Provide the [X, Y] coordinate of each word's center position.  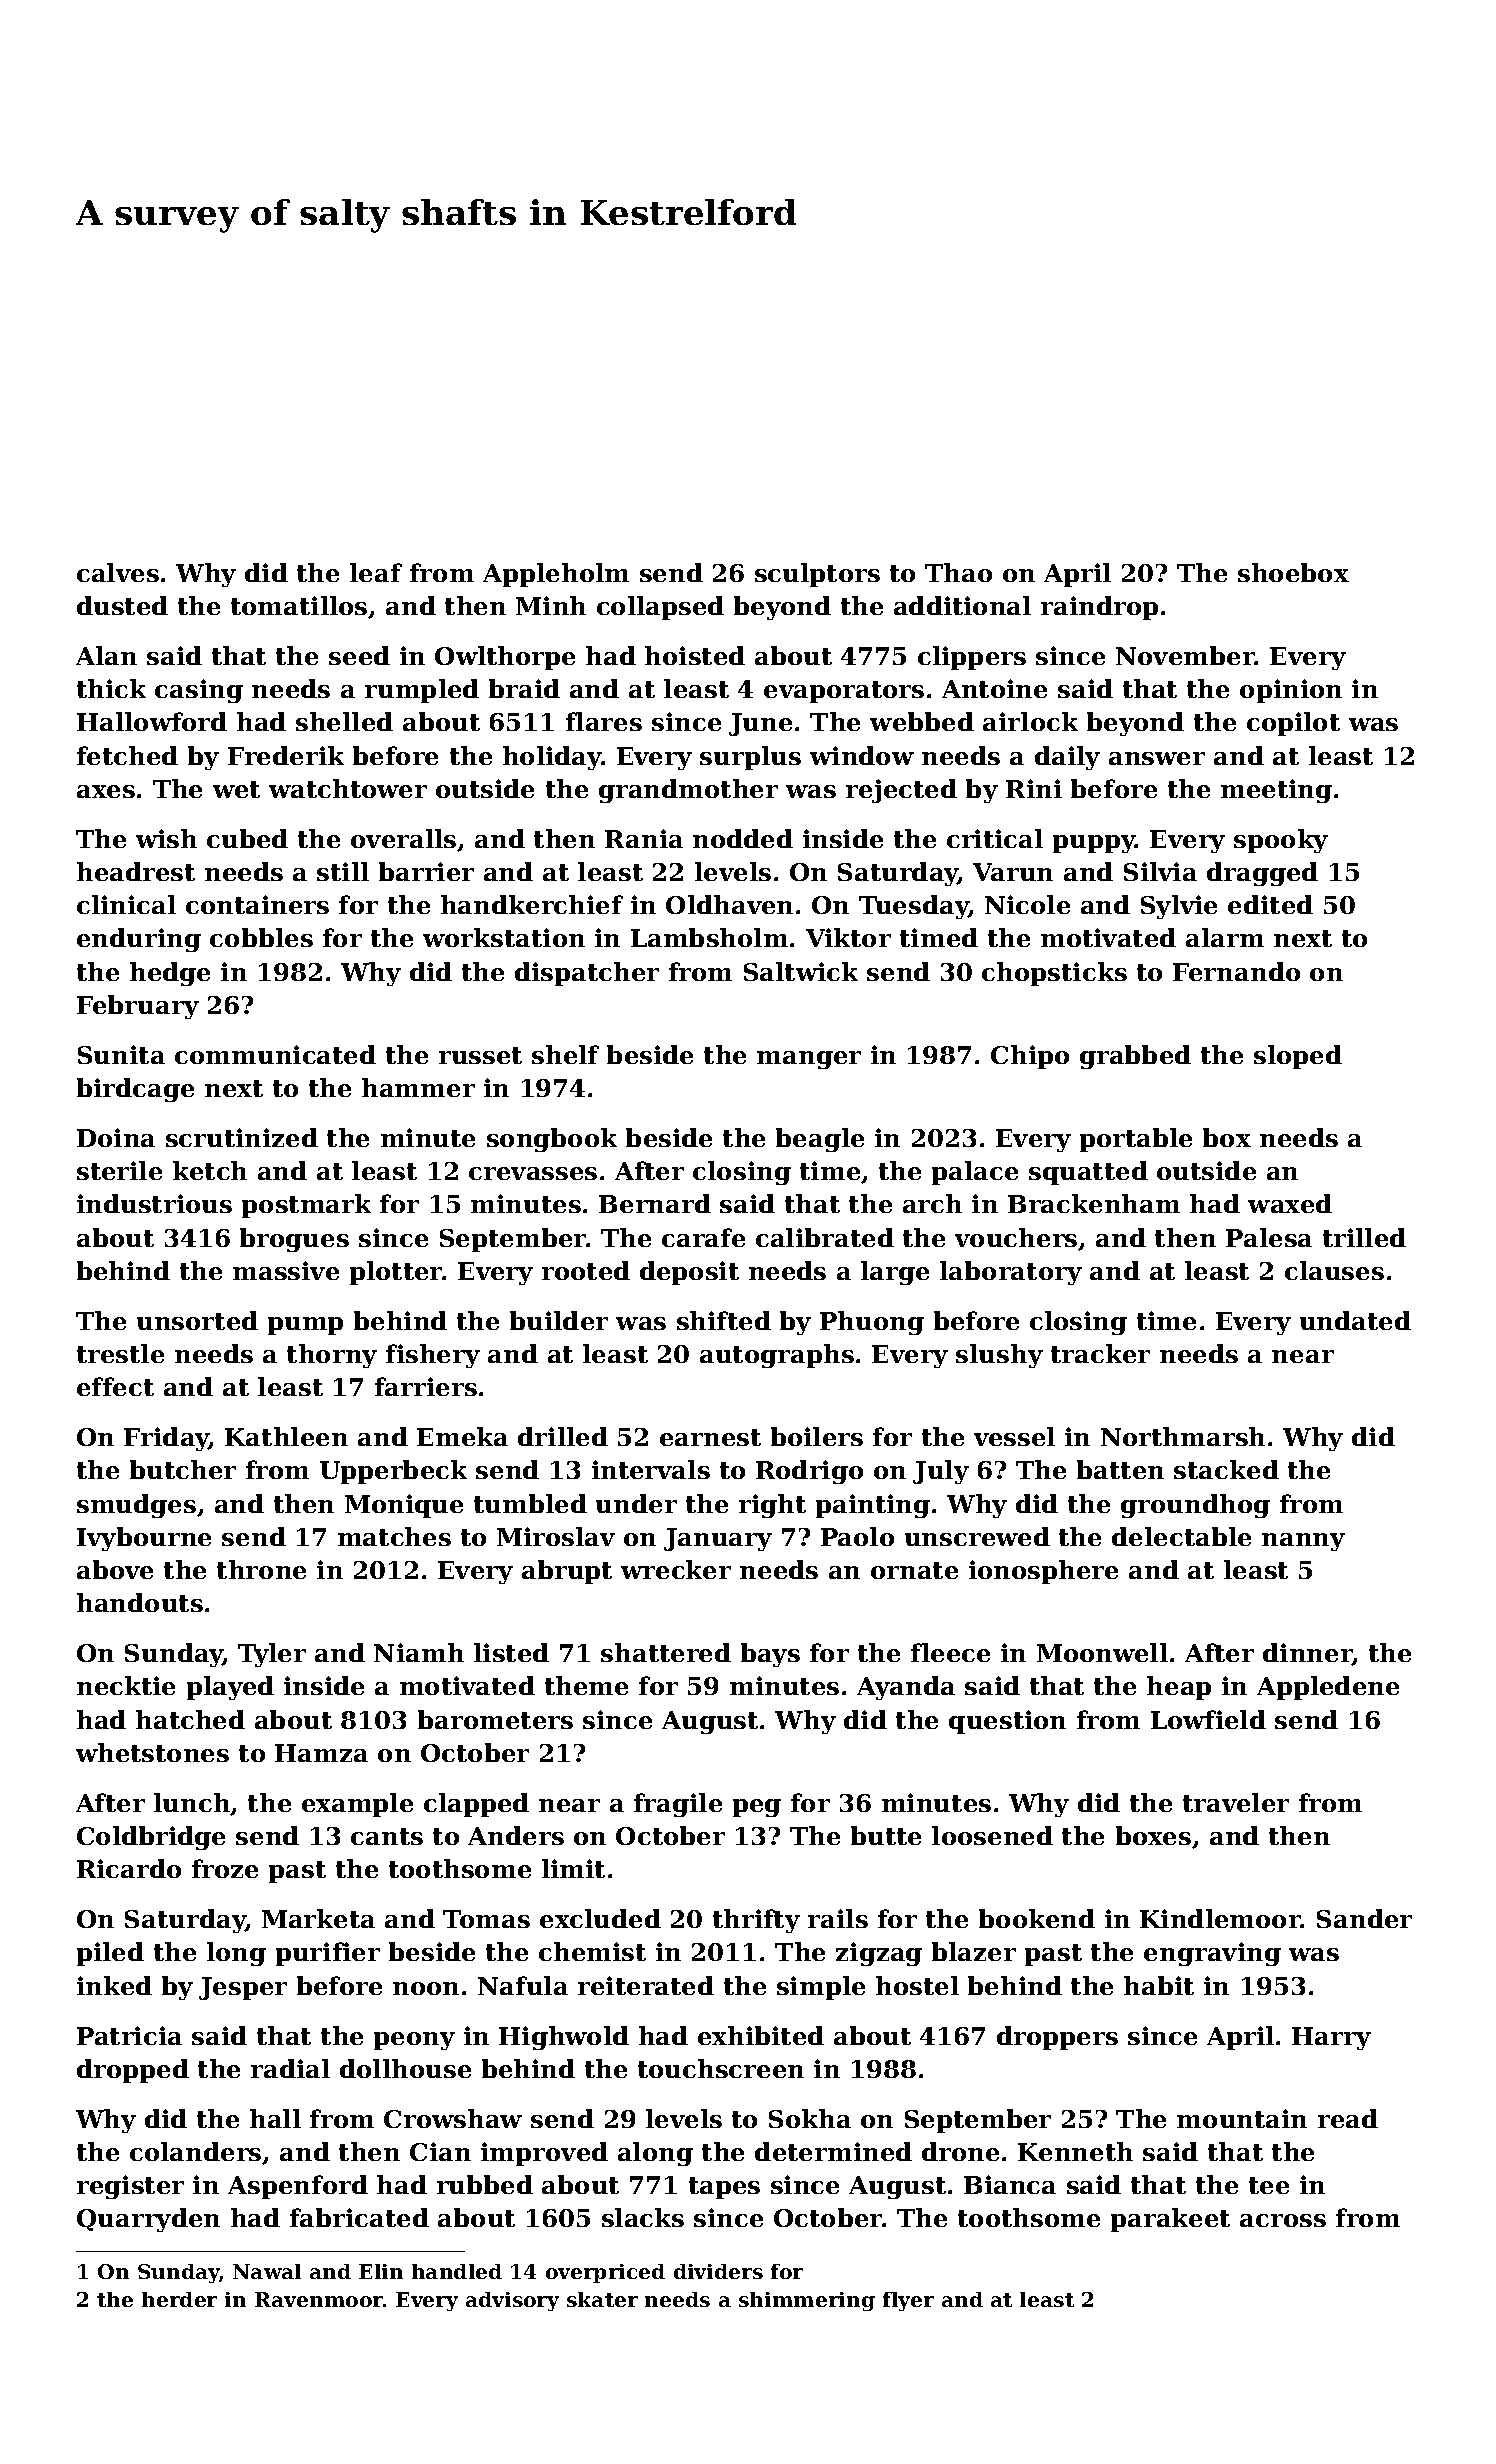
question [1007, 1722]
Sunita [121, 1054]
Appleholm [556, 575]
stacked [1226, 1469]
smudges [136, 1506]
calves [118, 572]
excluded [600, 1918]
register [130, 2187]
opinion [1291, 691]
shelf [565, 1054]
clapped [476, 1805]
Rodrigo [809, 1472]
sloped [1298, 1057]
